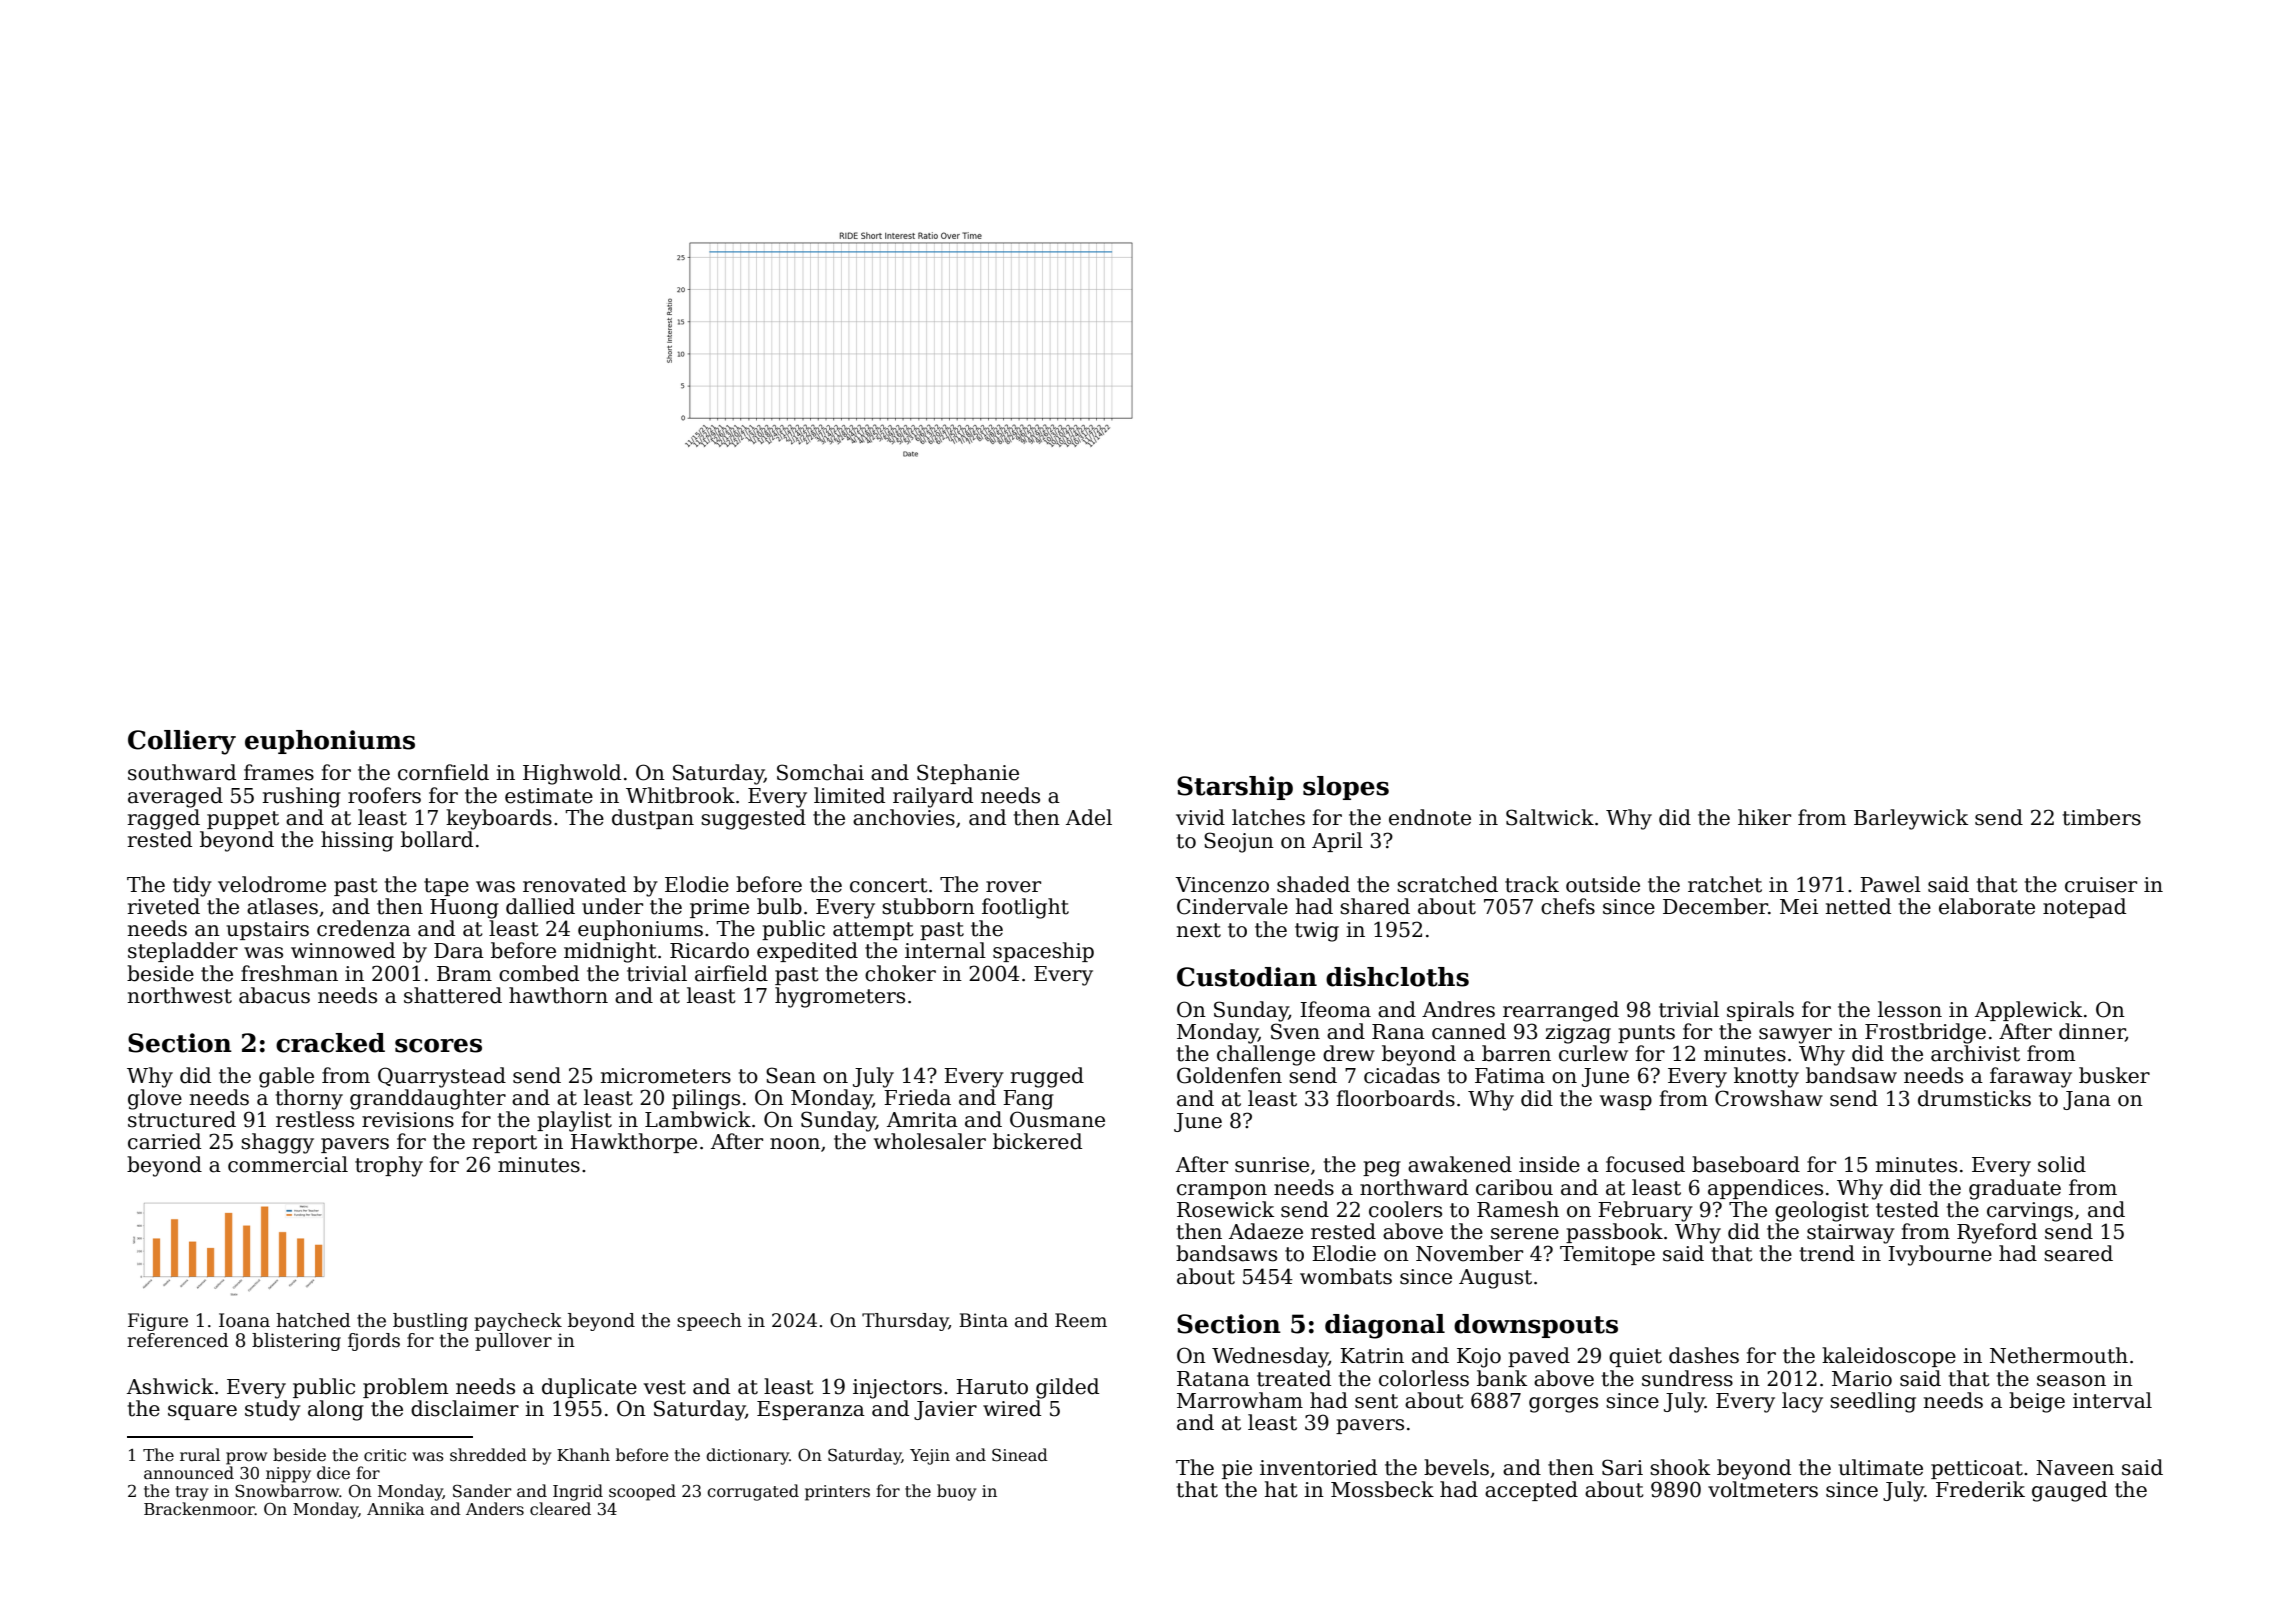  Describe the element at coordinates (1272, 1165) in the screenshot. I see `sunrise` at that location.
